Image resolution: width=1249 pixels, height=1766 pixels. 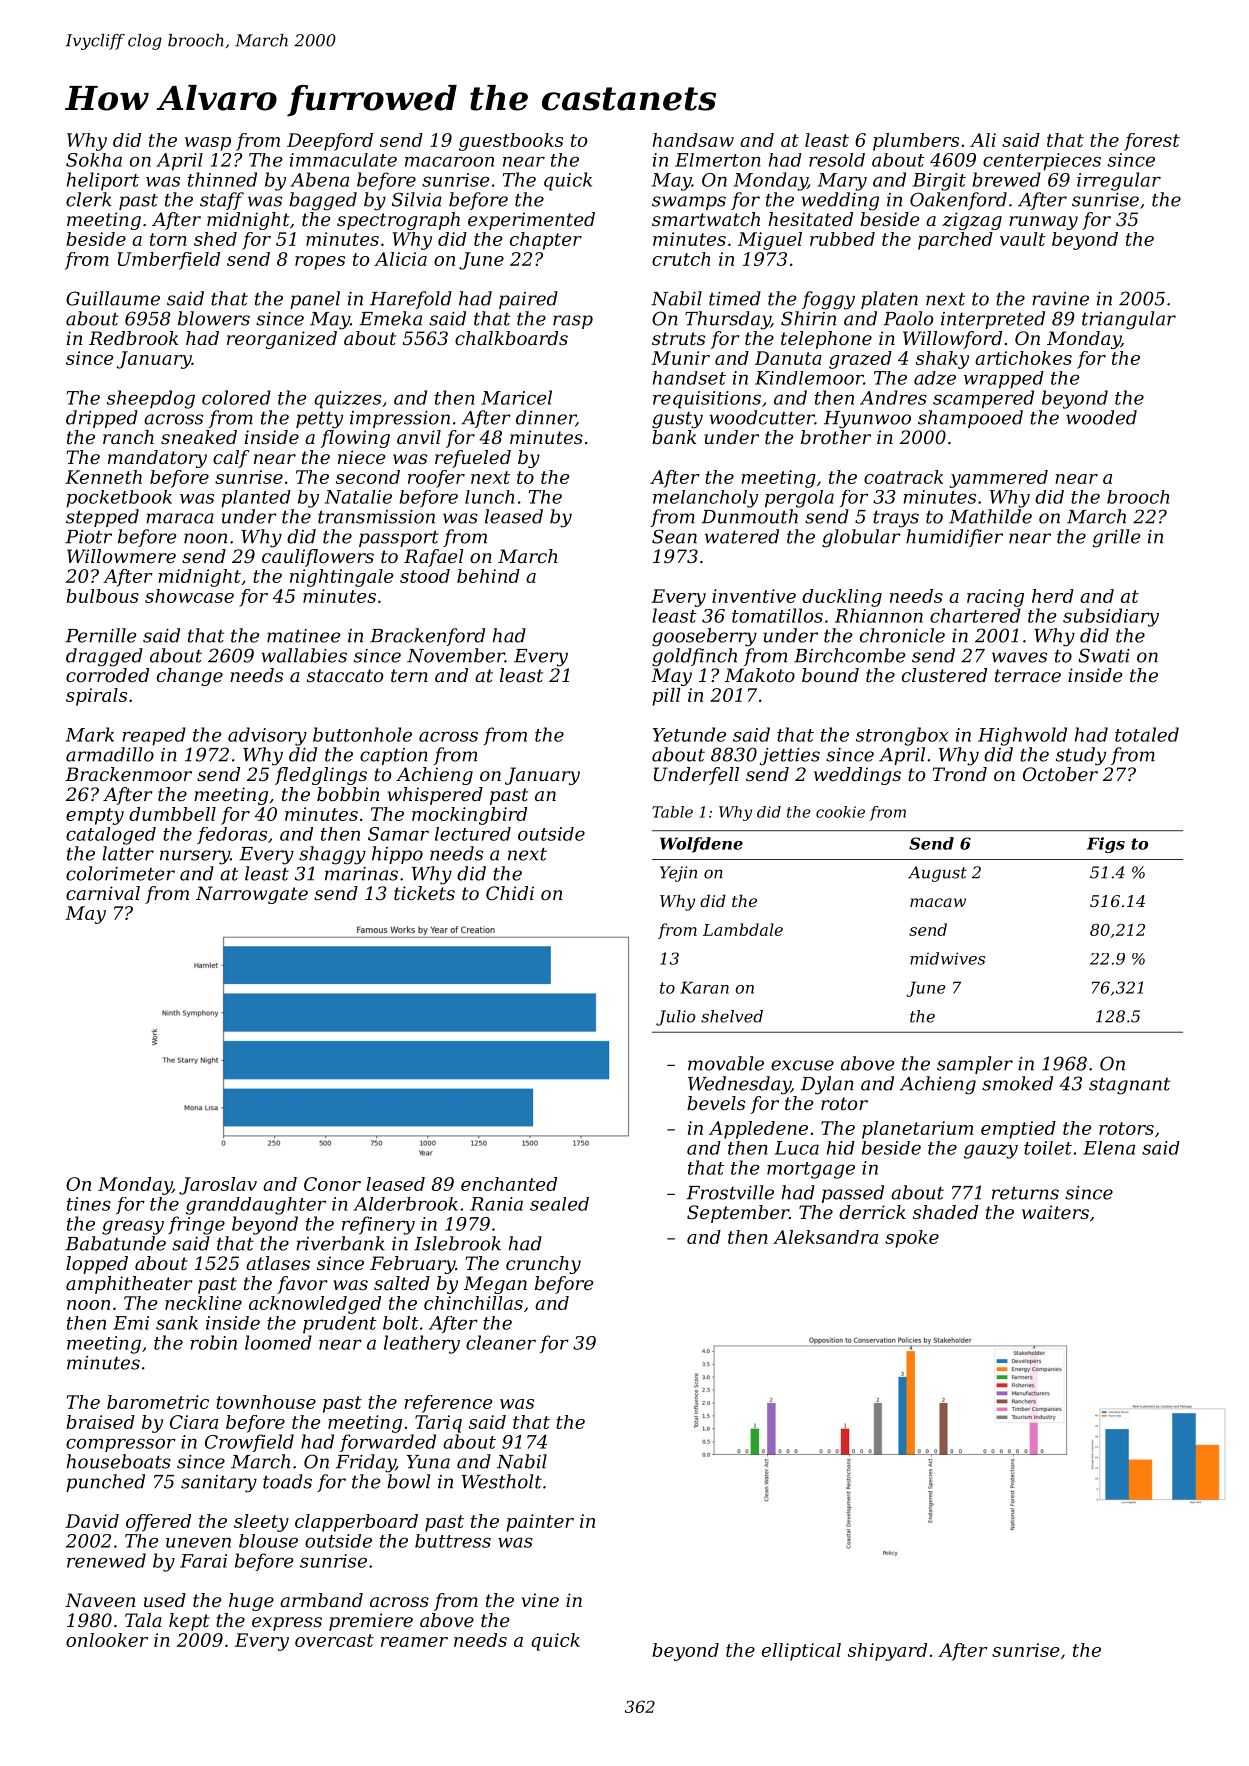 What do you see at coordinates (203, 1303) in the screenshot?
I see `neckline` at bounding box center [203, 1303].
